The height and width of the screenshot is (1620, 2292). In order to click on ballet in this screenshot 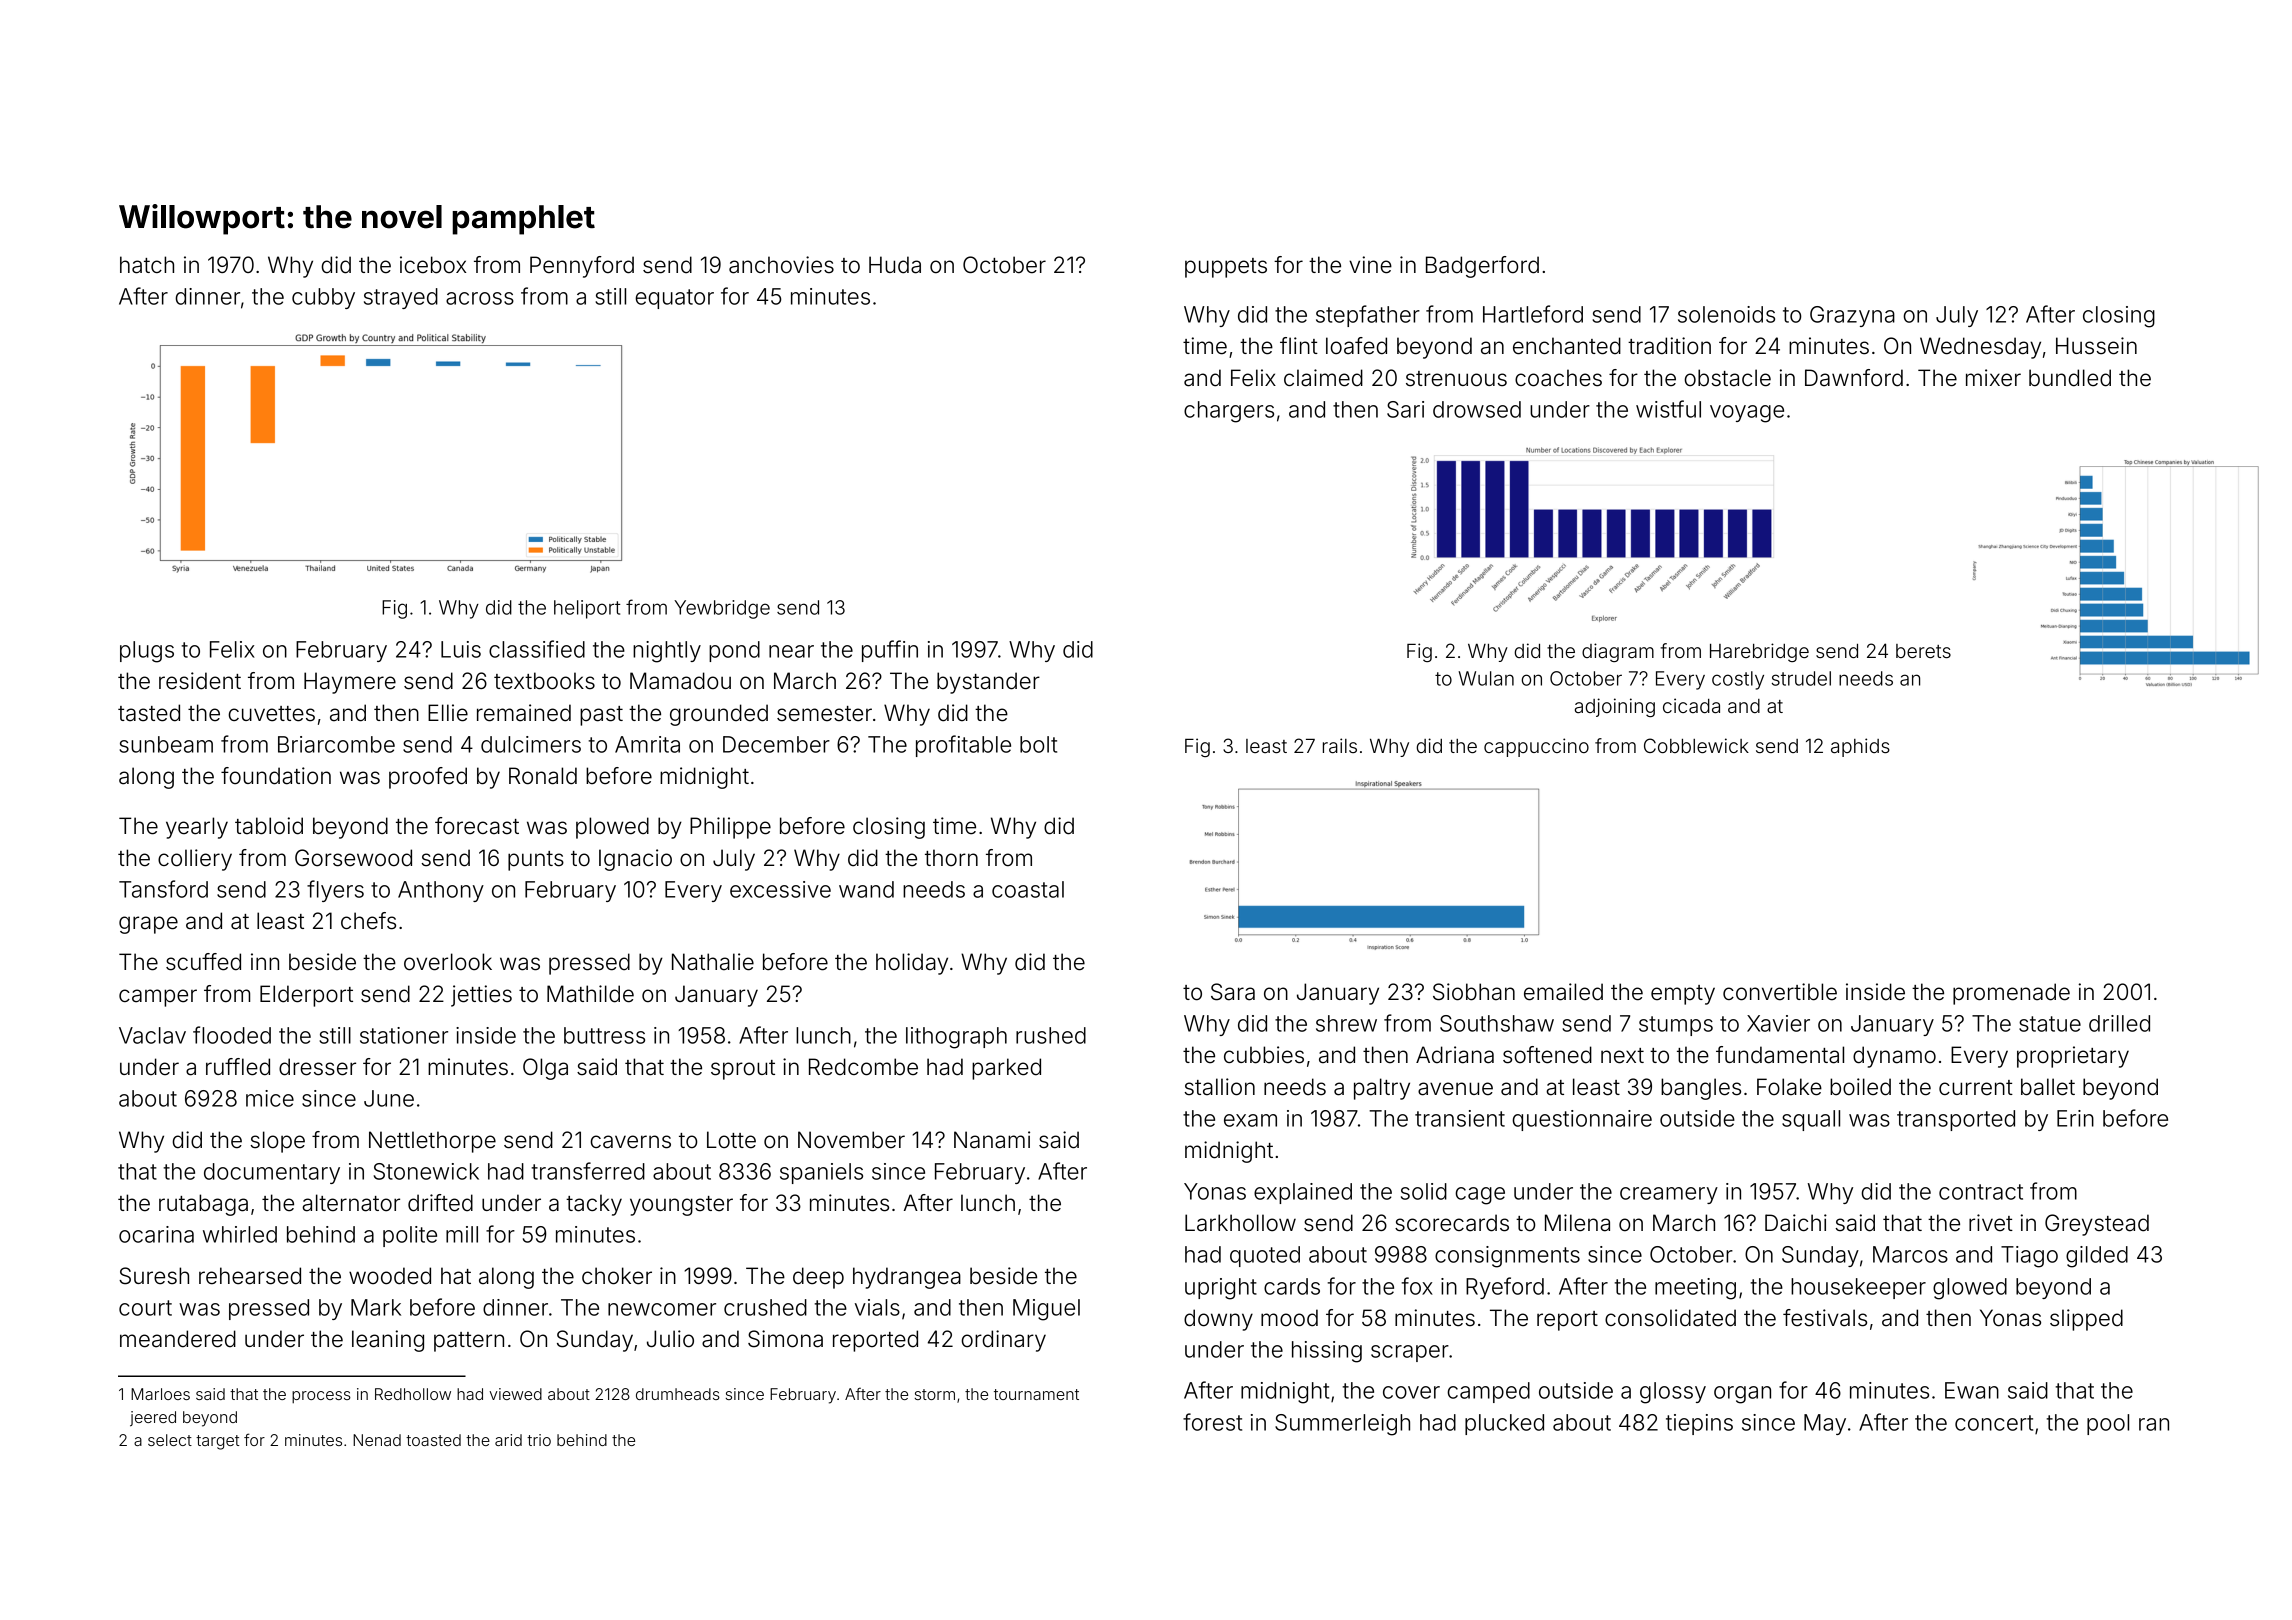, I will do `click(2048, 1087)`.
